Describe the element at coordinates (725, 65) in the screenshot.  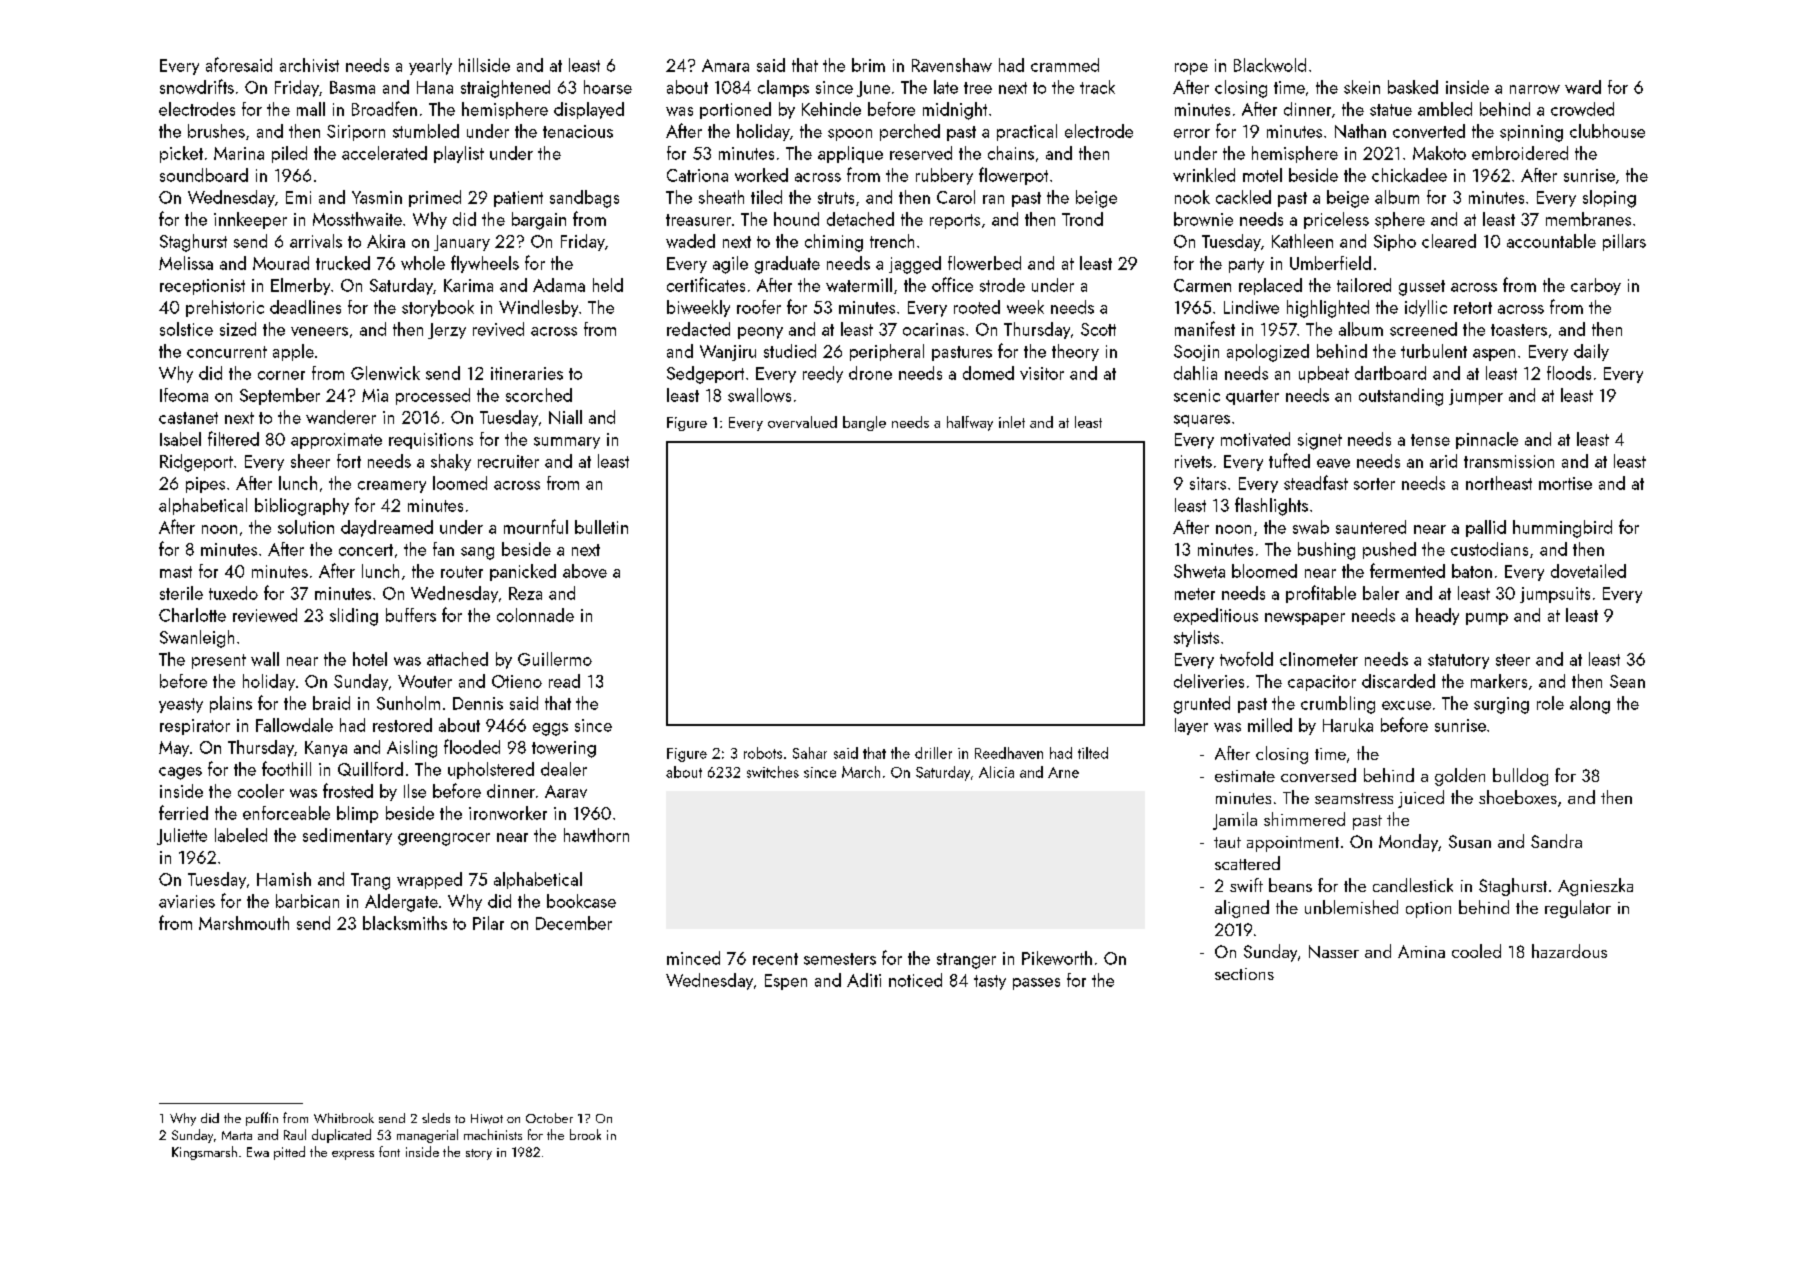
I see `Amara` at that location.
